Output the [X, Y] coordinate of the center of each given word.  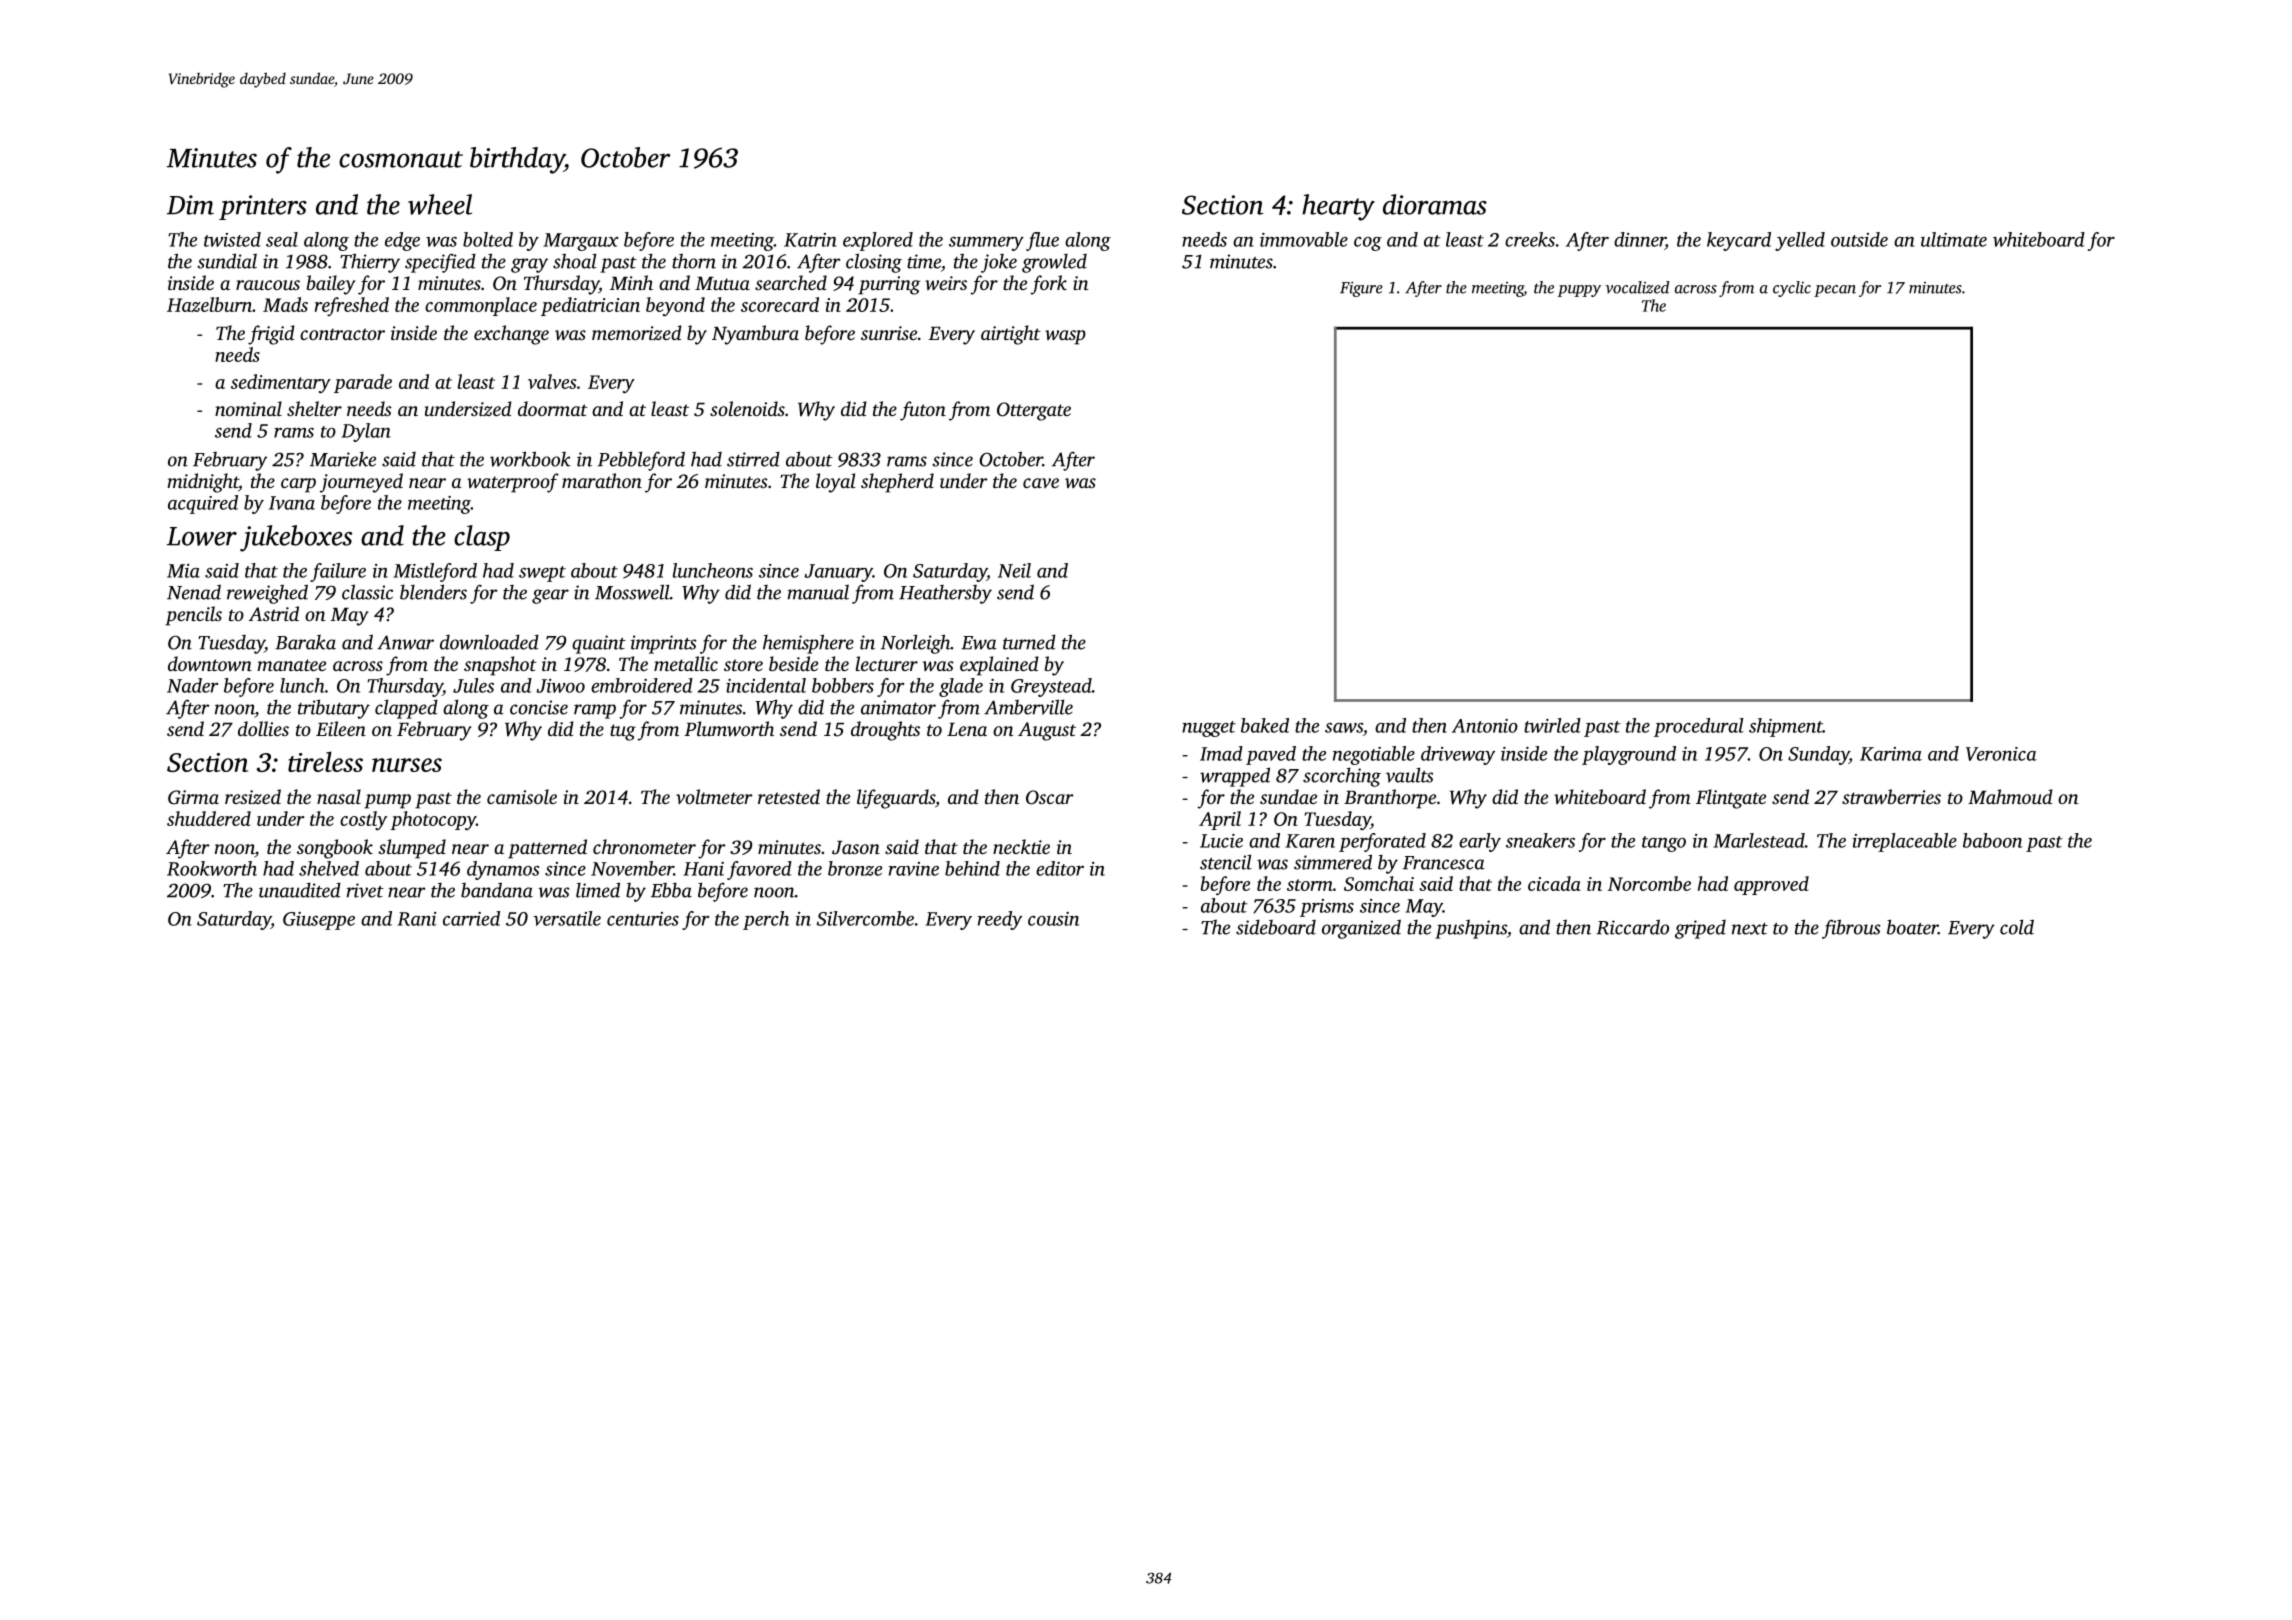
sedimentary [281, 383]
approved [1771, 885]
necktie [1021, 846]
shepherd [897, 483]
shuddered [209, 818]
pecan [1835, 291]
